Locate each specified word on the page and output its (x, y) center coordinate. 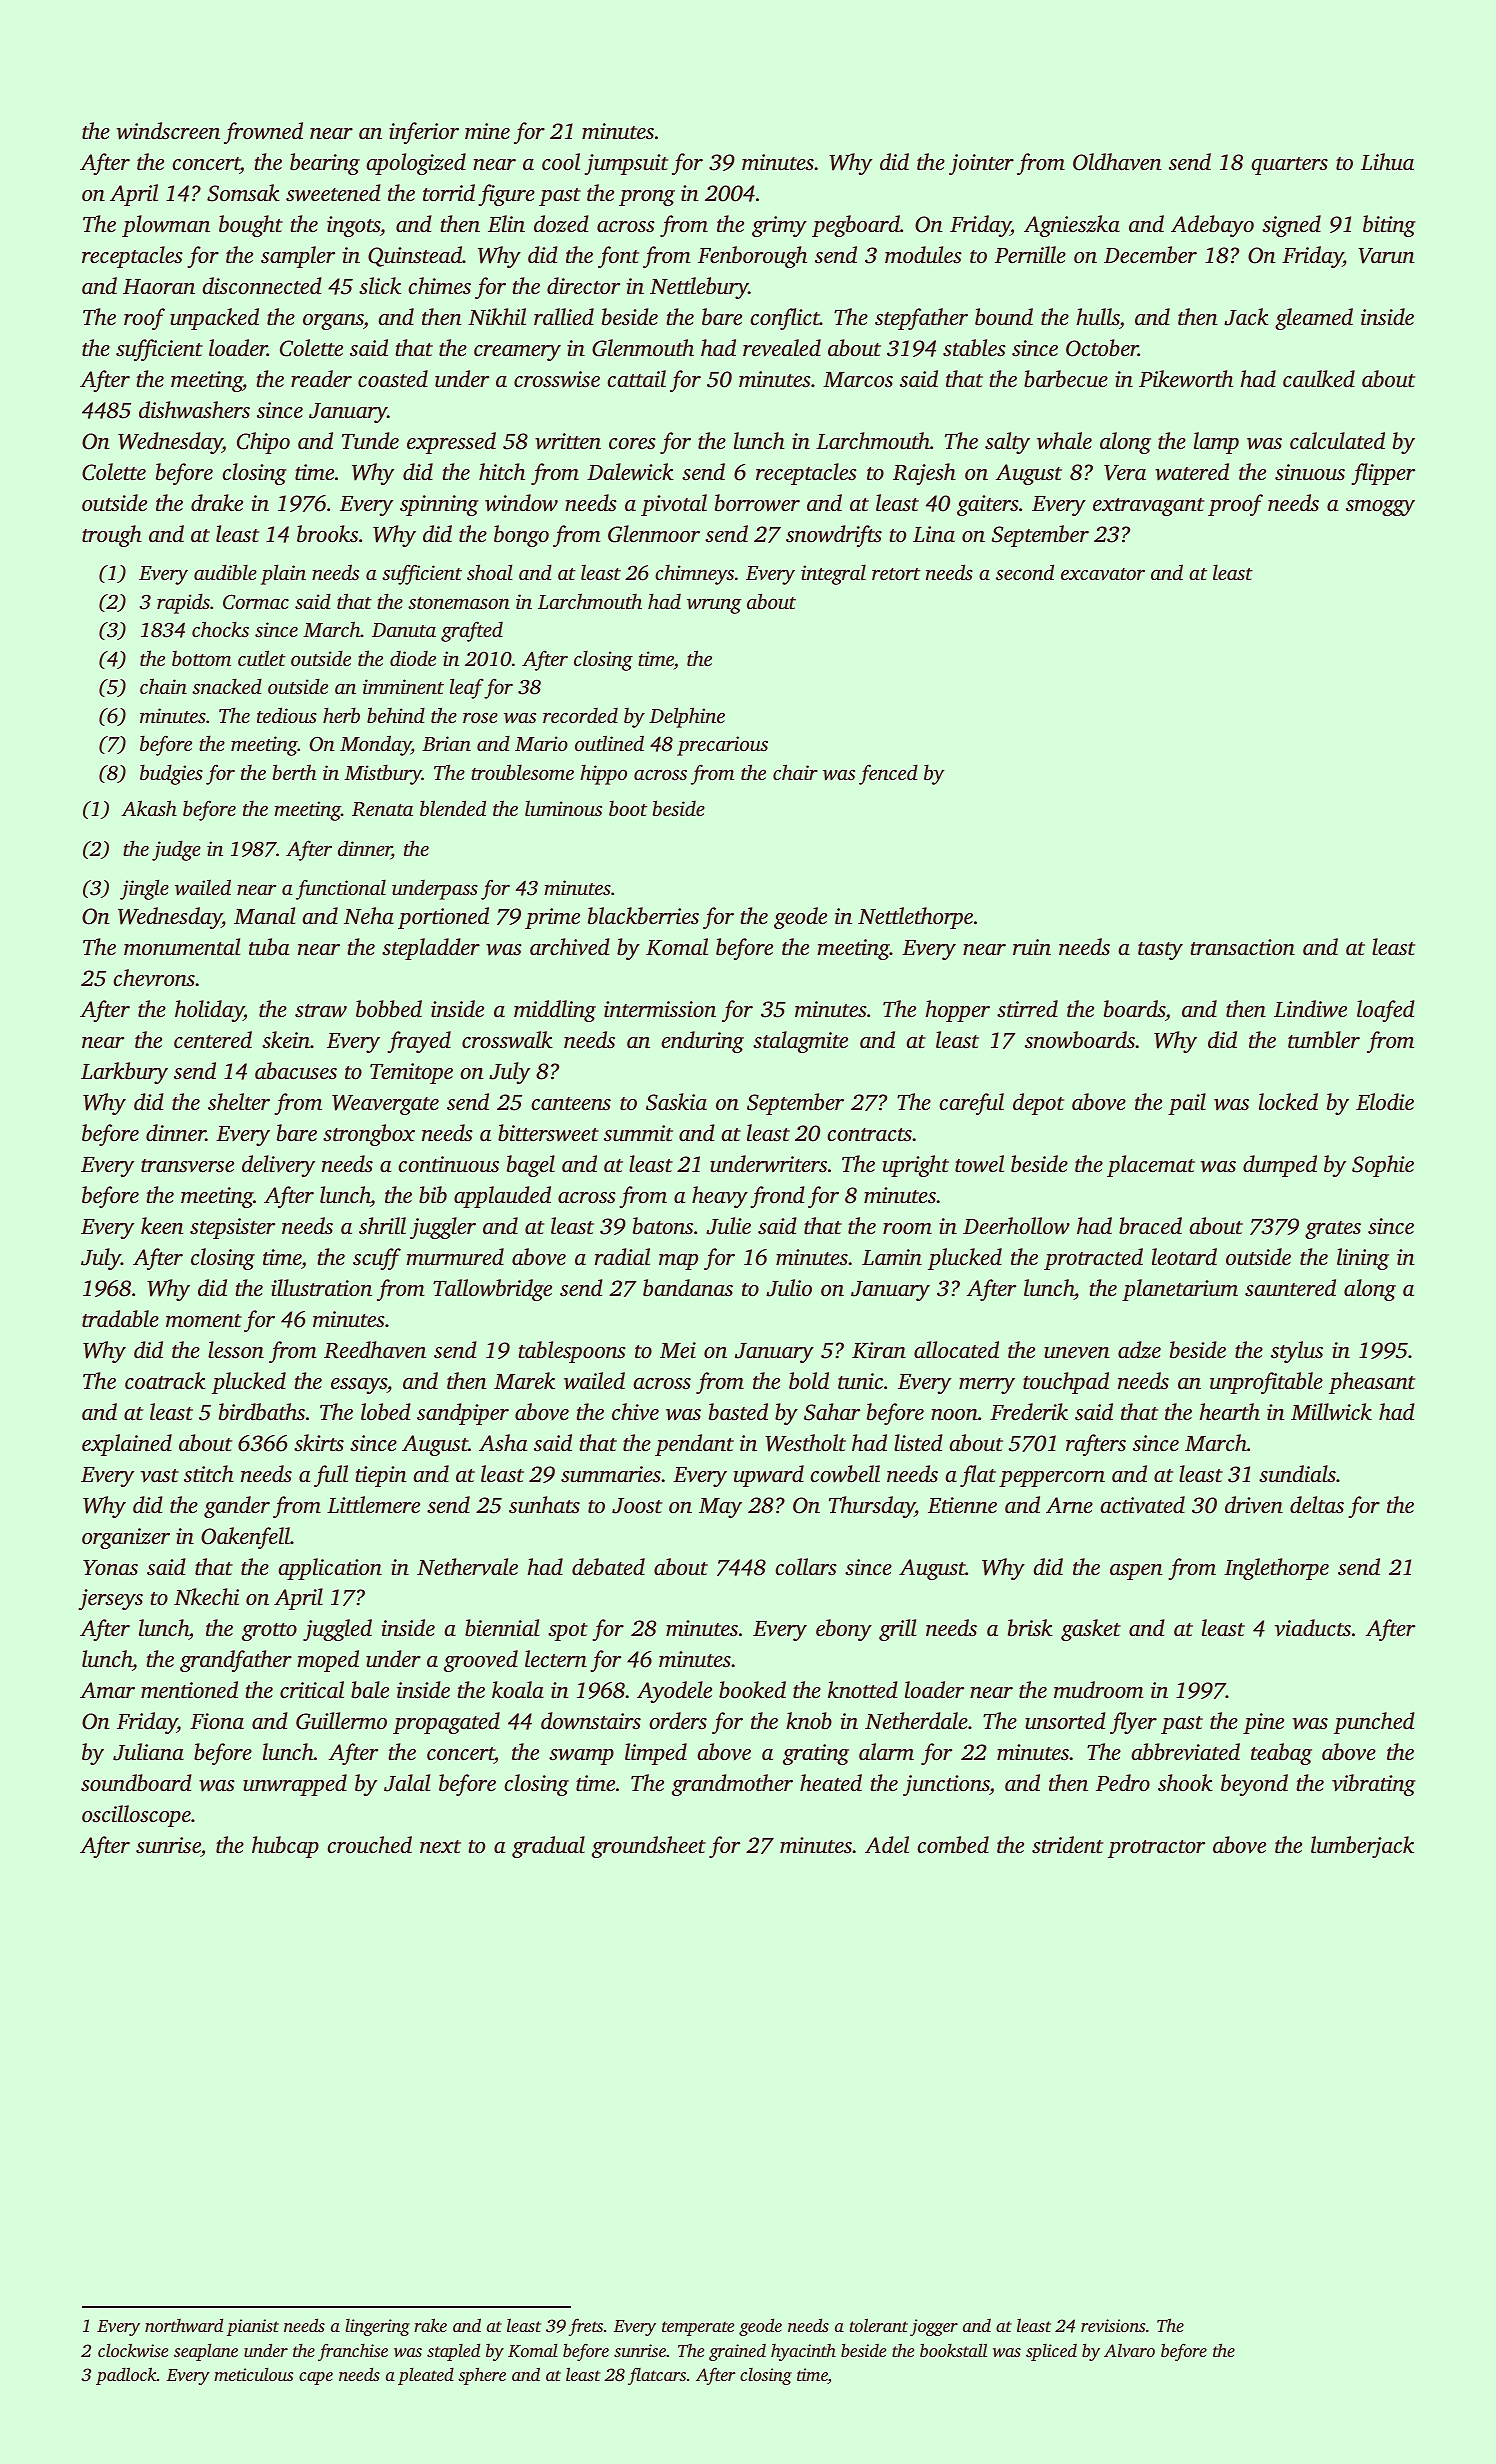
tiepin (381, 1476)
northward (184, 2325)
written (568, 441)
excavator (1103, 574)
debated (608, 1567)
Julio (789, 1288)
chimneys (694, 574)
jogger (934, 2327)
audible (225, 572)
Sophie (1383, 1166)
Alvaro (1129, 2350)
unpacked (214, 319)
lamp (1216, 443)
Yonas (110, 1568)
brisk (1030, 1628)
